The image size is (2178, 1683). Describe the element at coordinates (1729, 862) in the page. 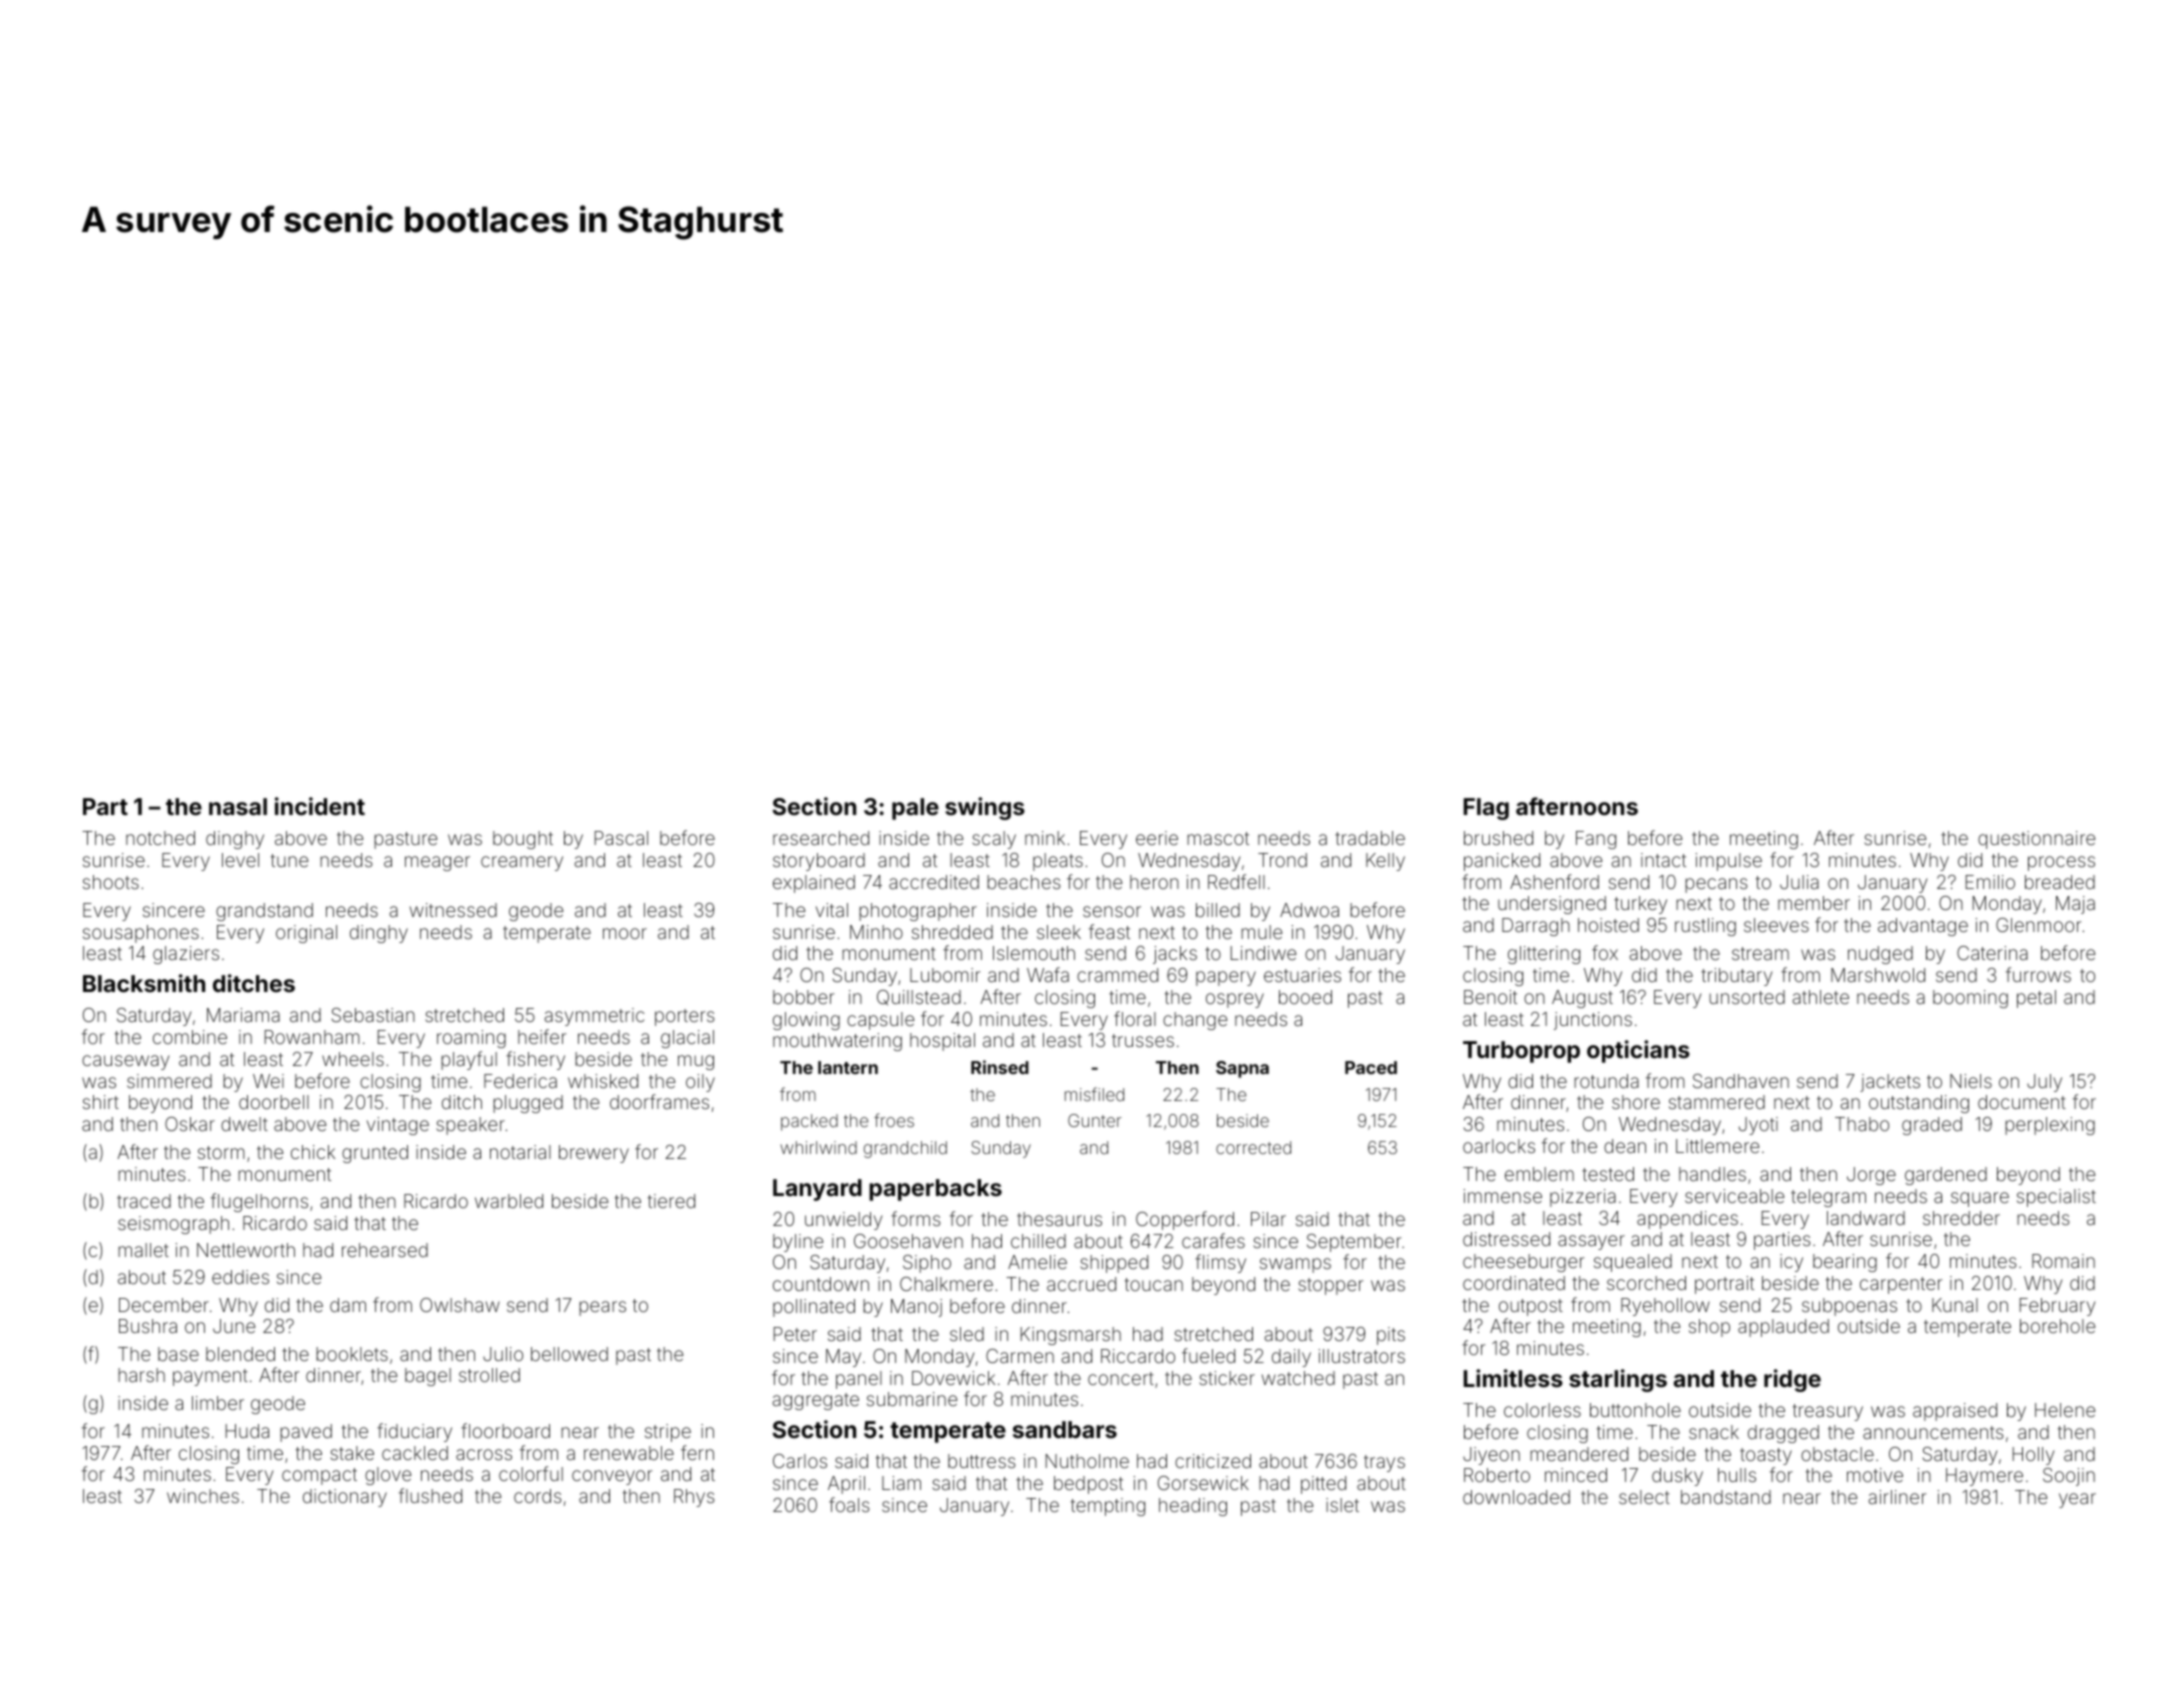

I see `impulse` at that location.
